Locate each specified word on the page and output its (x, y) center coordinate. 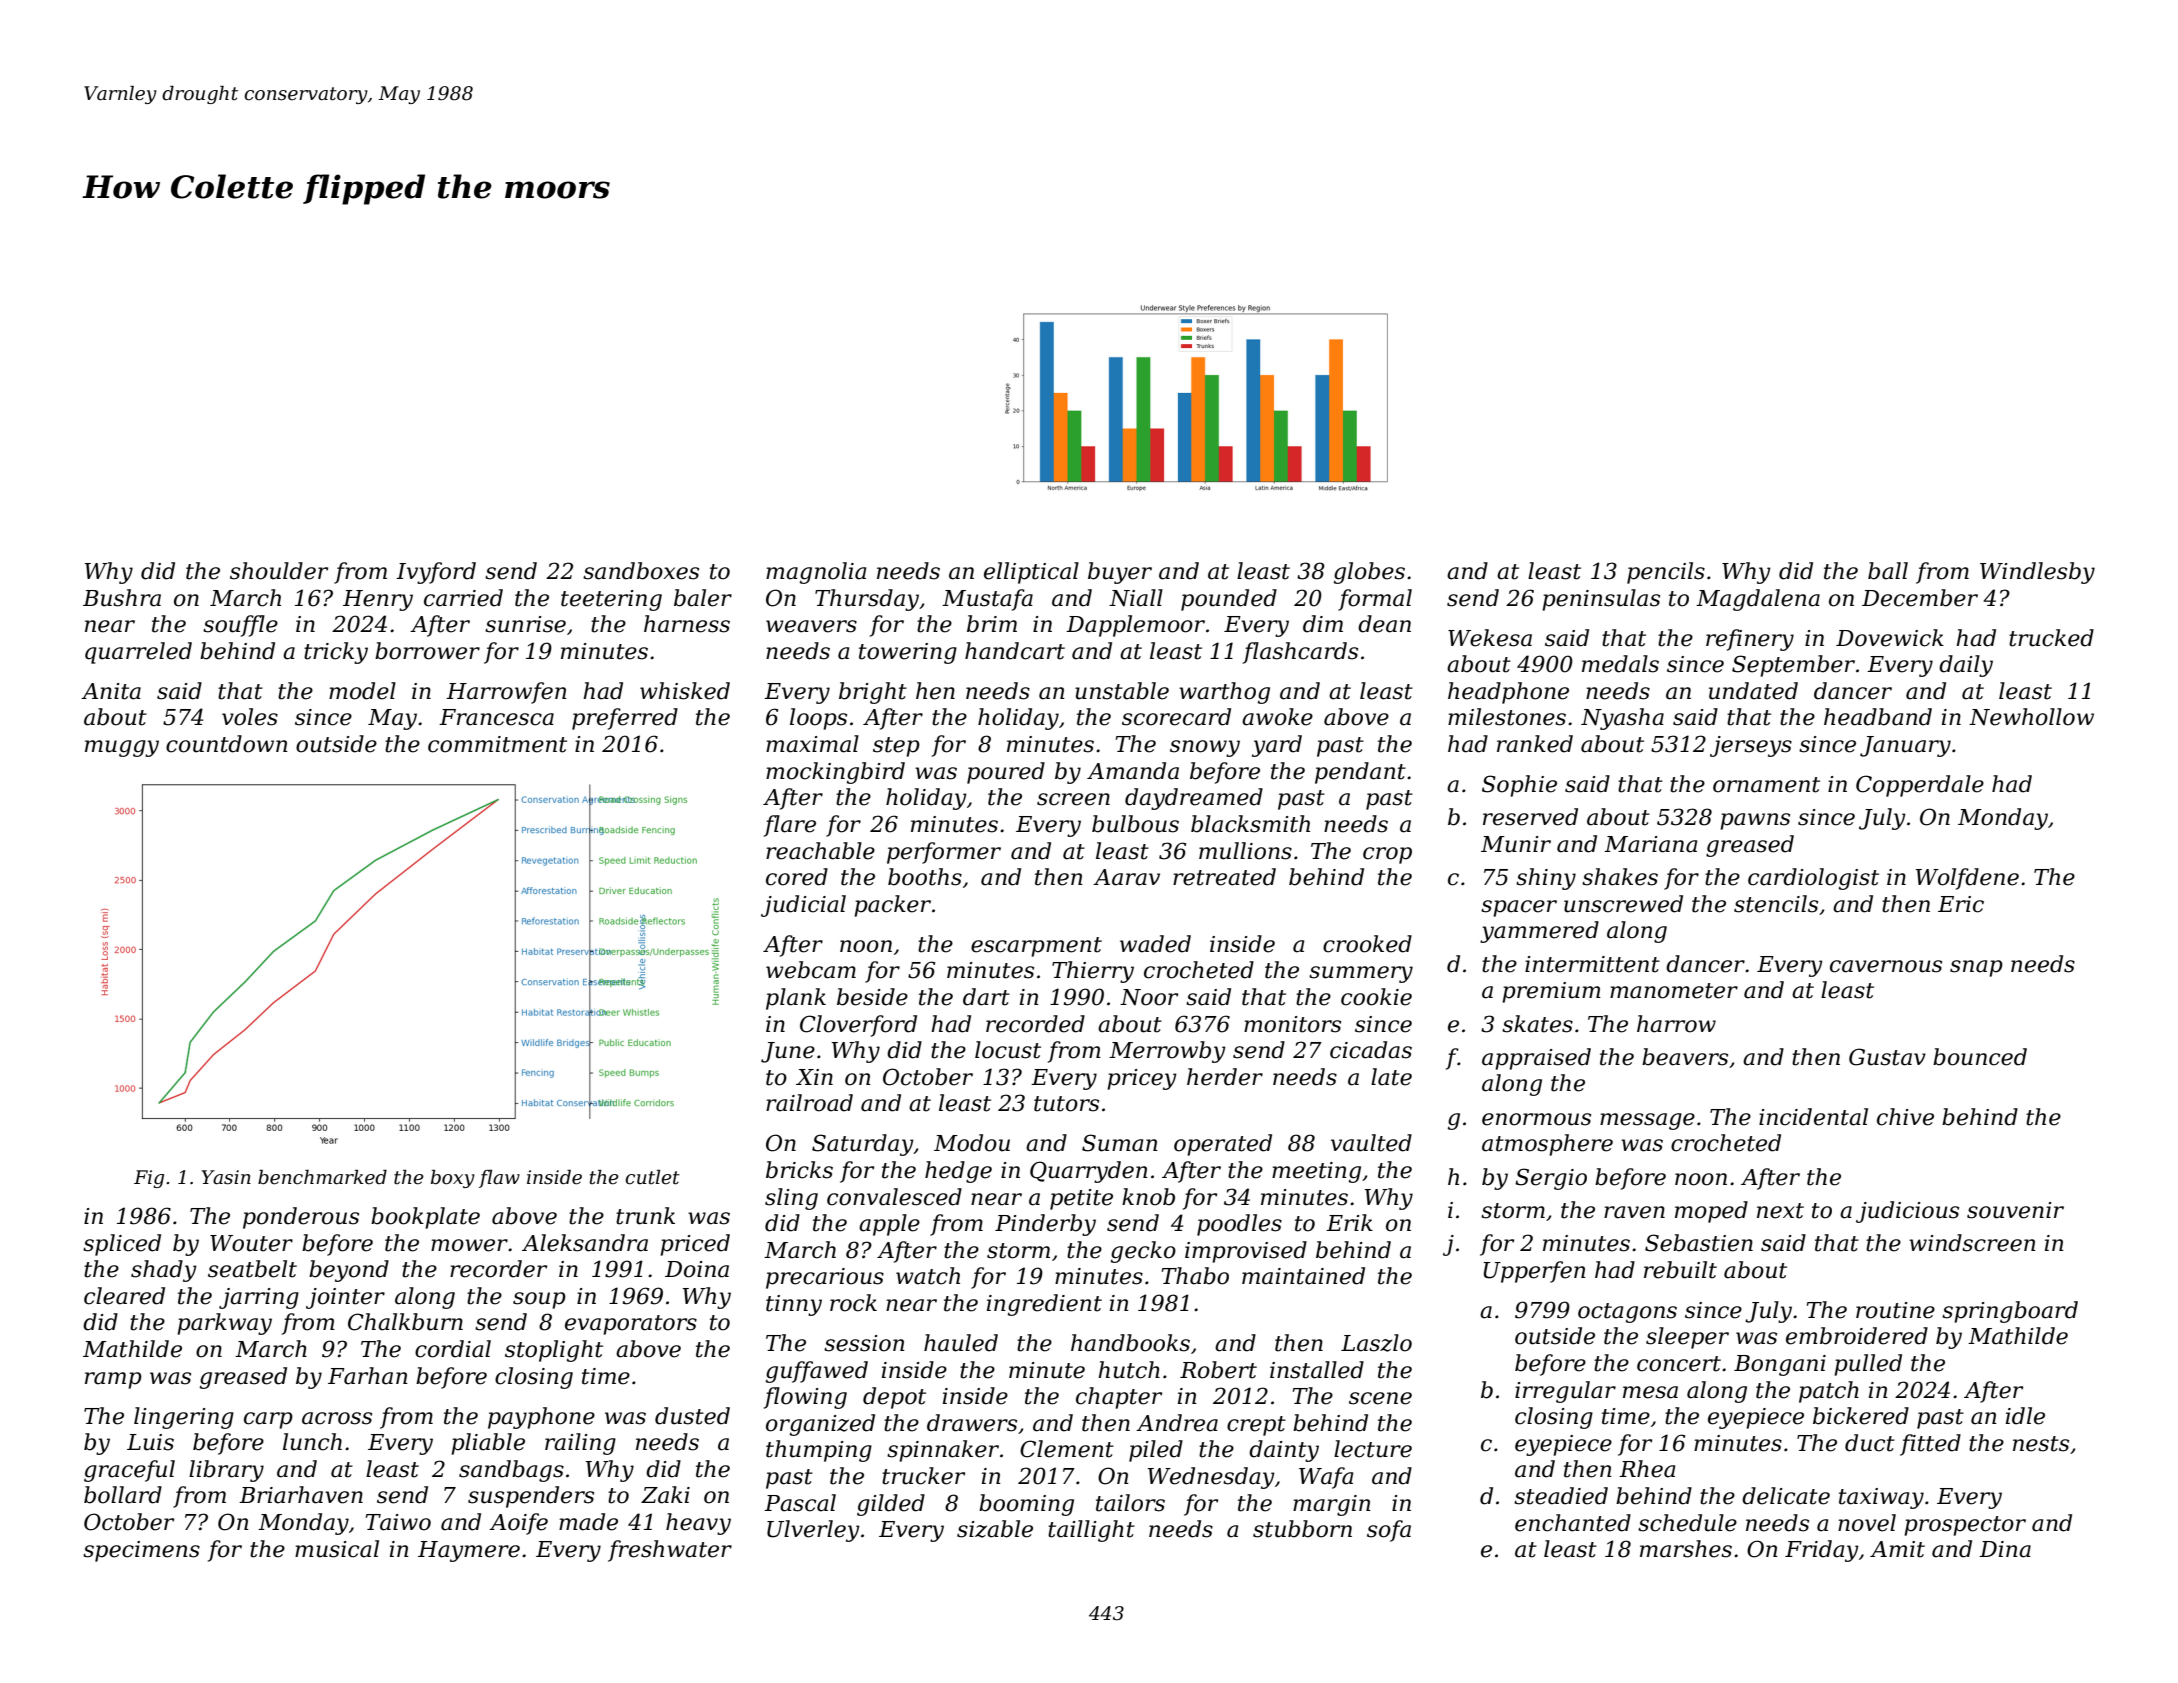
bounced (1980, 1057)
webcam (811, 970)
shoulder (279, 571)
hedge (958, 1172)
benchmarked (322, 1177)
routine (1895, 1310)
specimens (141, 1551)
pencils (1666, 573)
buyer (1120, 573)
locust (1008, 1050)
